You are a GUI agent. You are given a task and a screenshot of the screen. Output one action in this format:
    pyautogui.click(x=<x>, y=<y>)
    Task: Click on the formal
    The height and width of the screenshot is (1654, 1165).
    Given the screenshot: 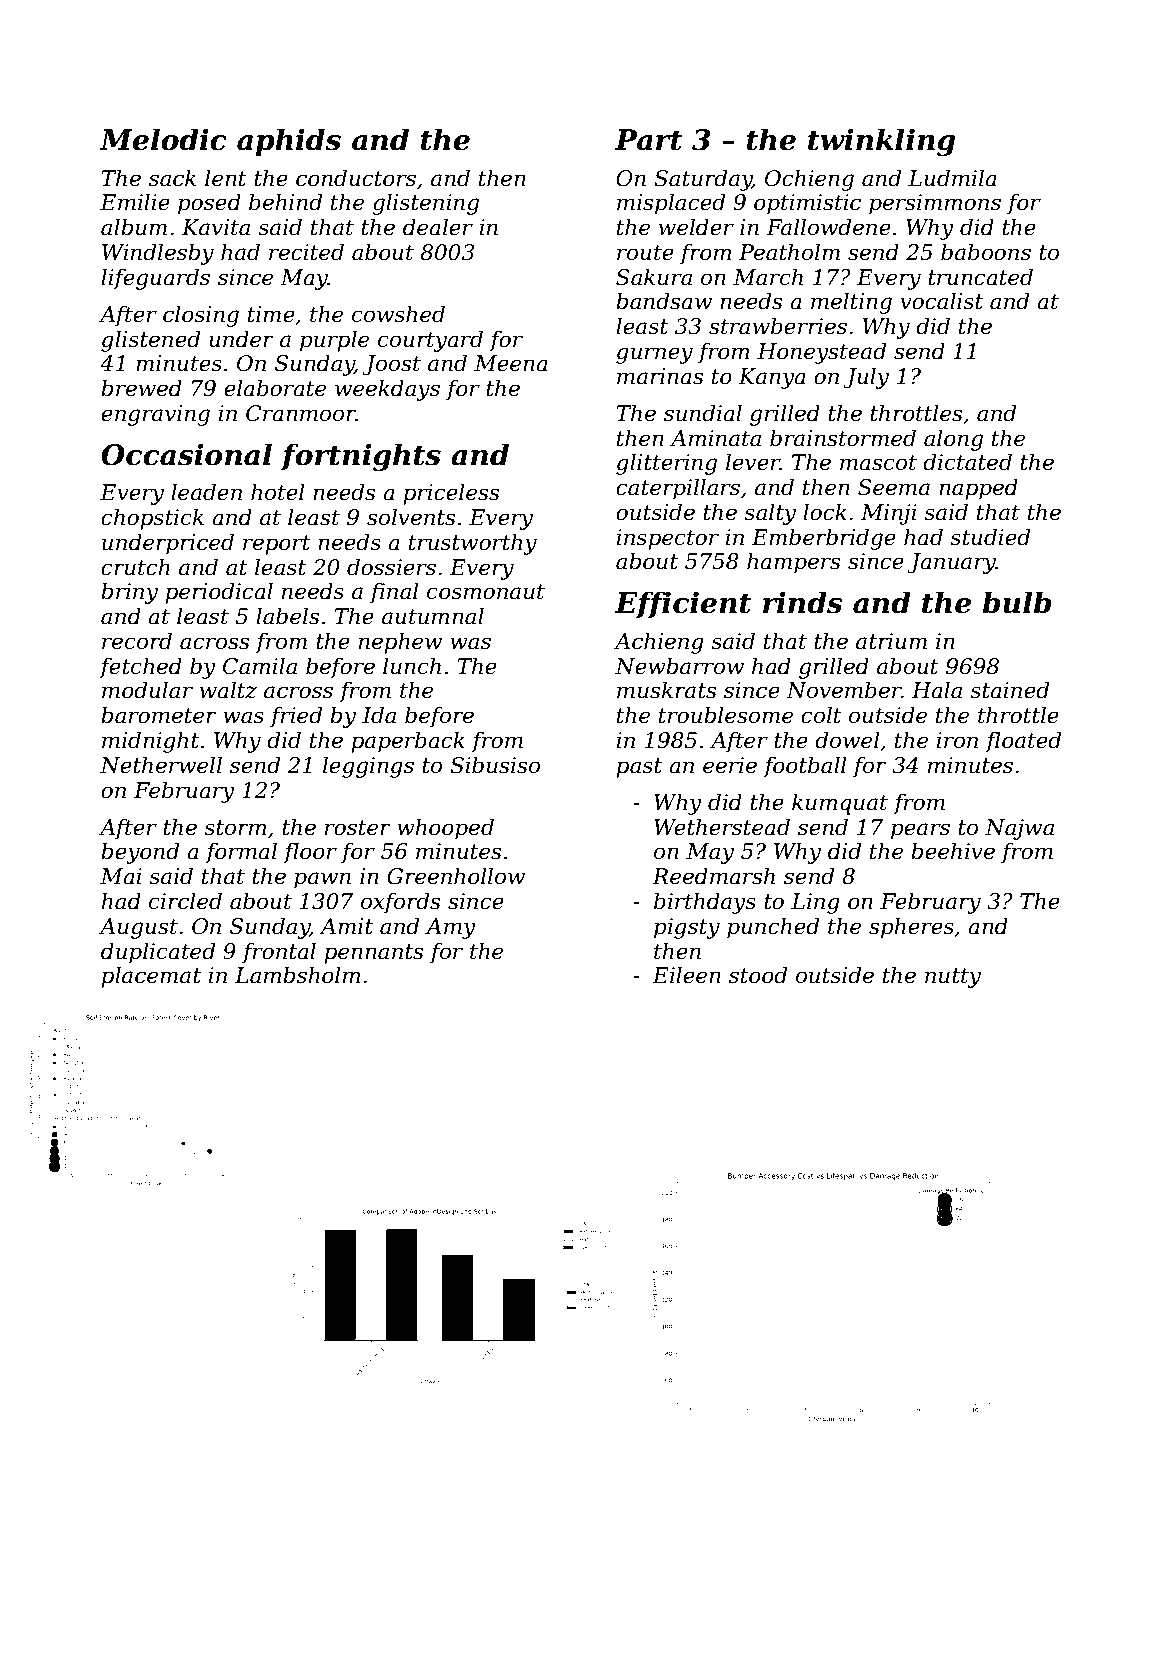 What is the action you would take?
    pyautogui.click(x=241, y=853)
